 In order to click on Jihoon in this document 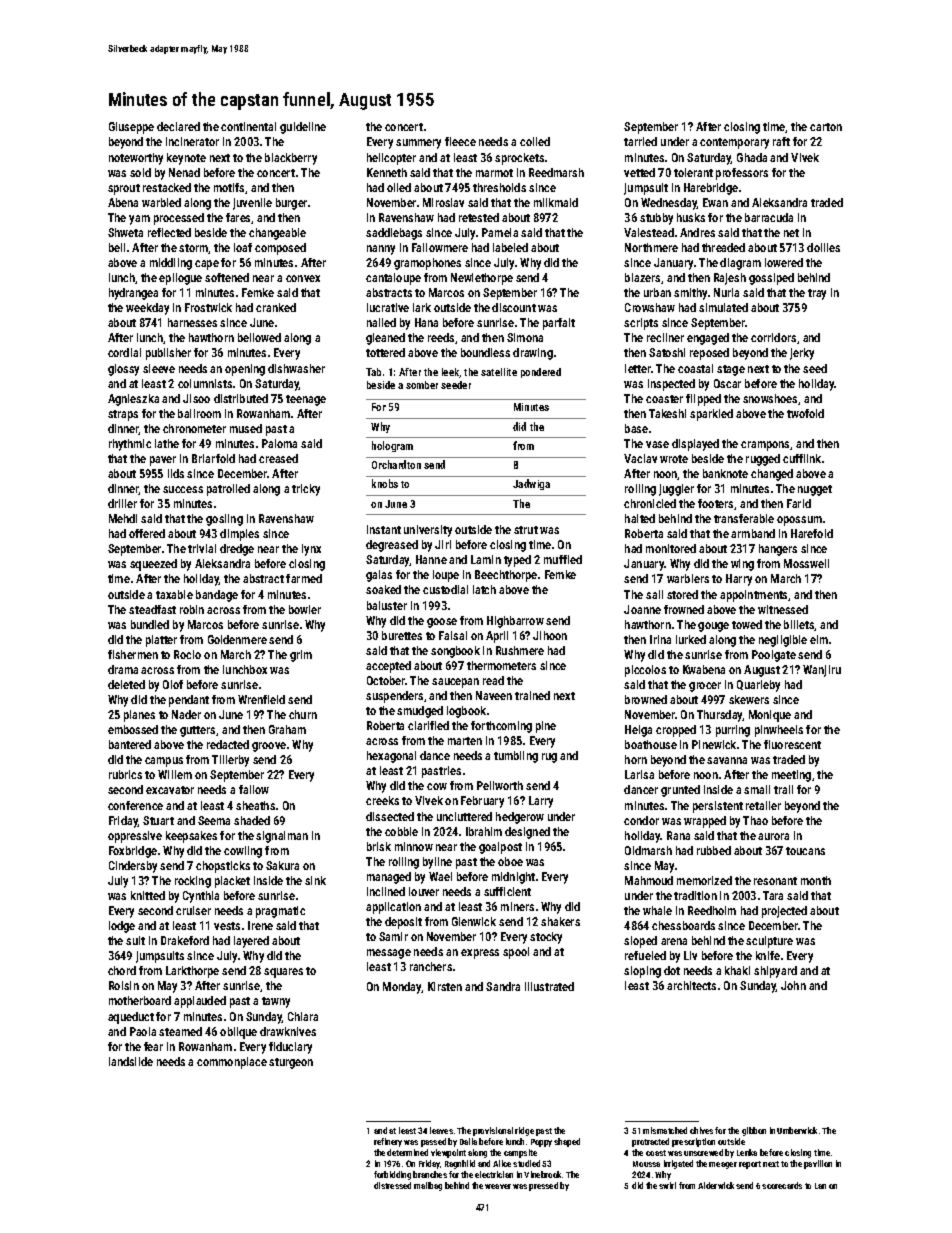, I will do `click(550, 635)`.
